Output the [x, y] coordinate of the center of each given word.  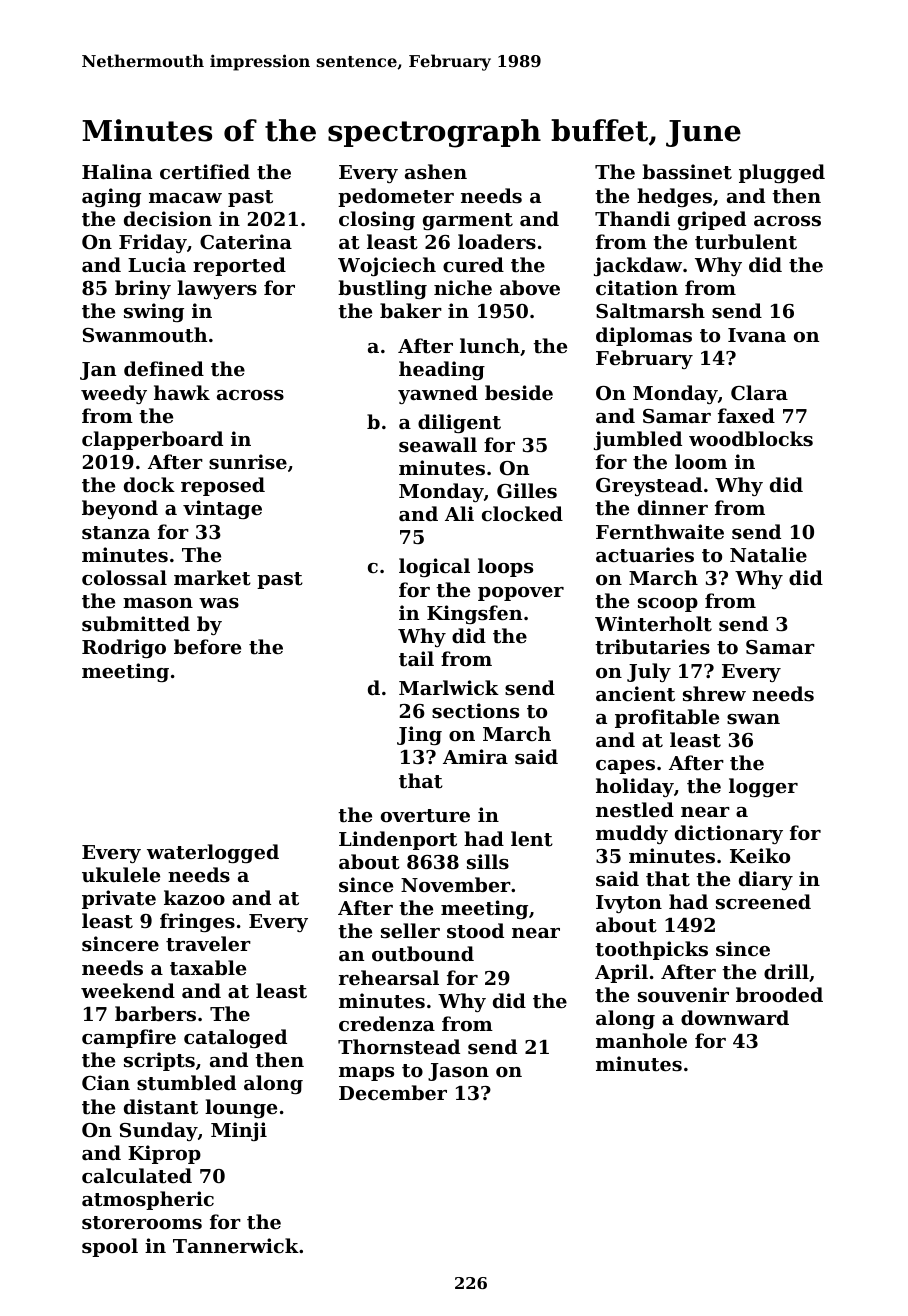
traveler [208, 944]
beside [519, 393]
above [530, 287]
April [621, 973]
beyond [120, 509]
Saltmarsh [650, 311]
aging [111, 197]
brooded [779, 994]
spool [110, 1247]
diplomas [644, 336]
